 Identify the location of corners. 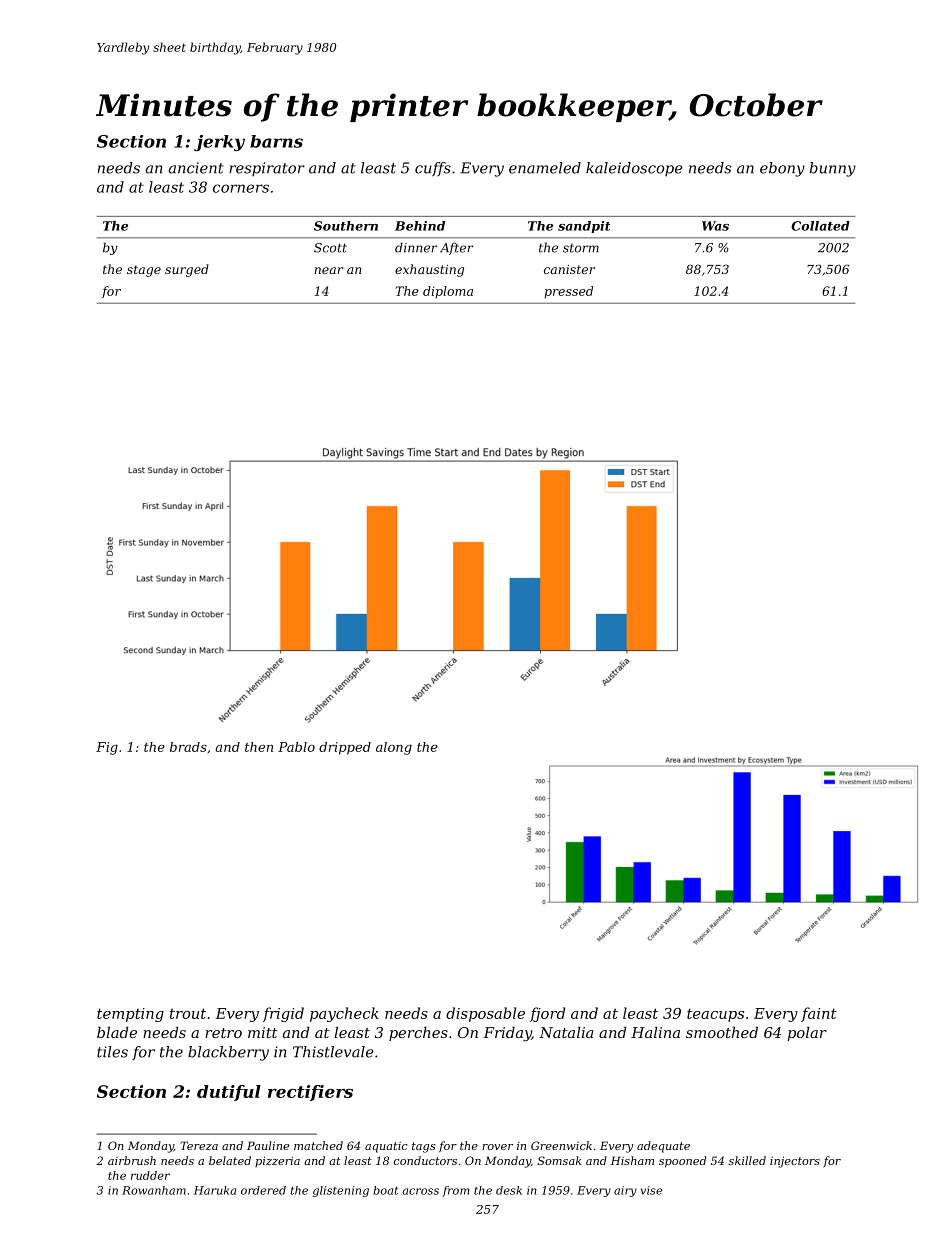
(241, 188).
